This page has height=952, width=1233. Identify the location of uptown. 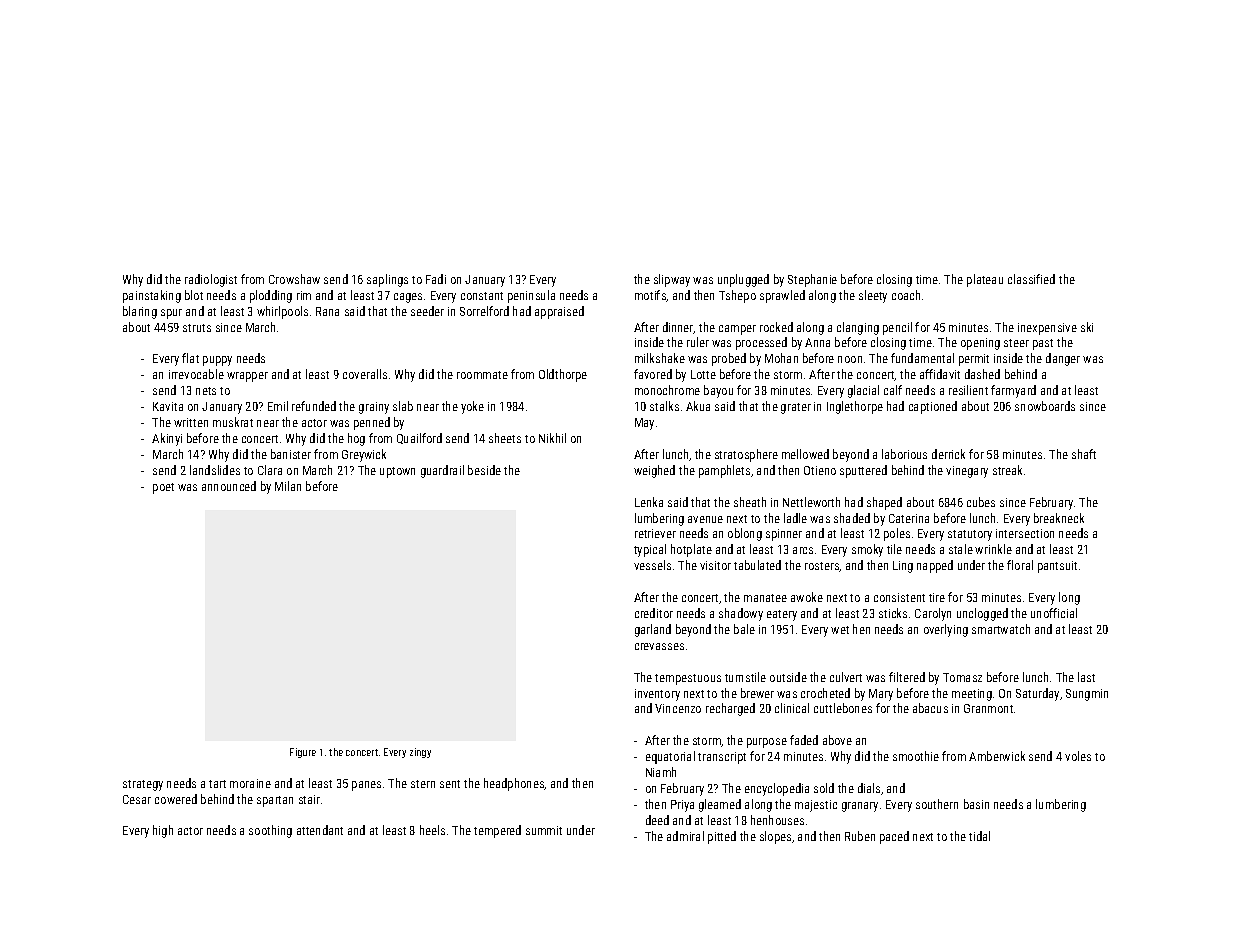
(397, 472).
